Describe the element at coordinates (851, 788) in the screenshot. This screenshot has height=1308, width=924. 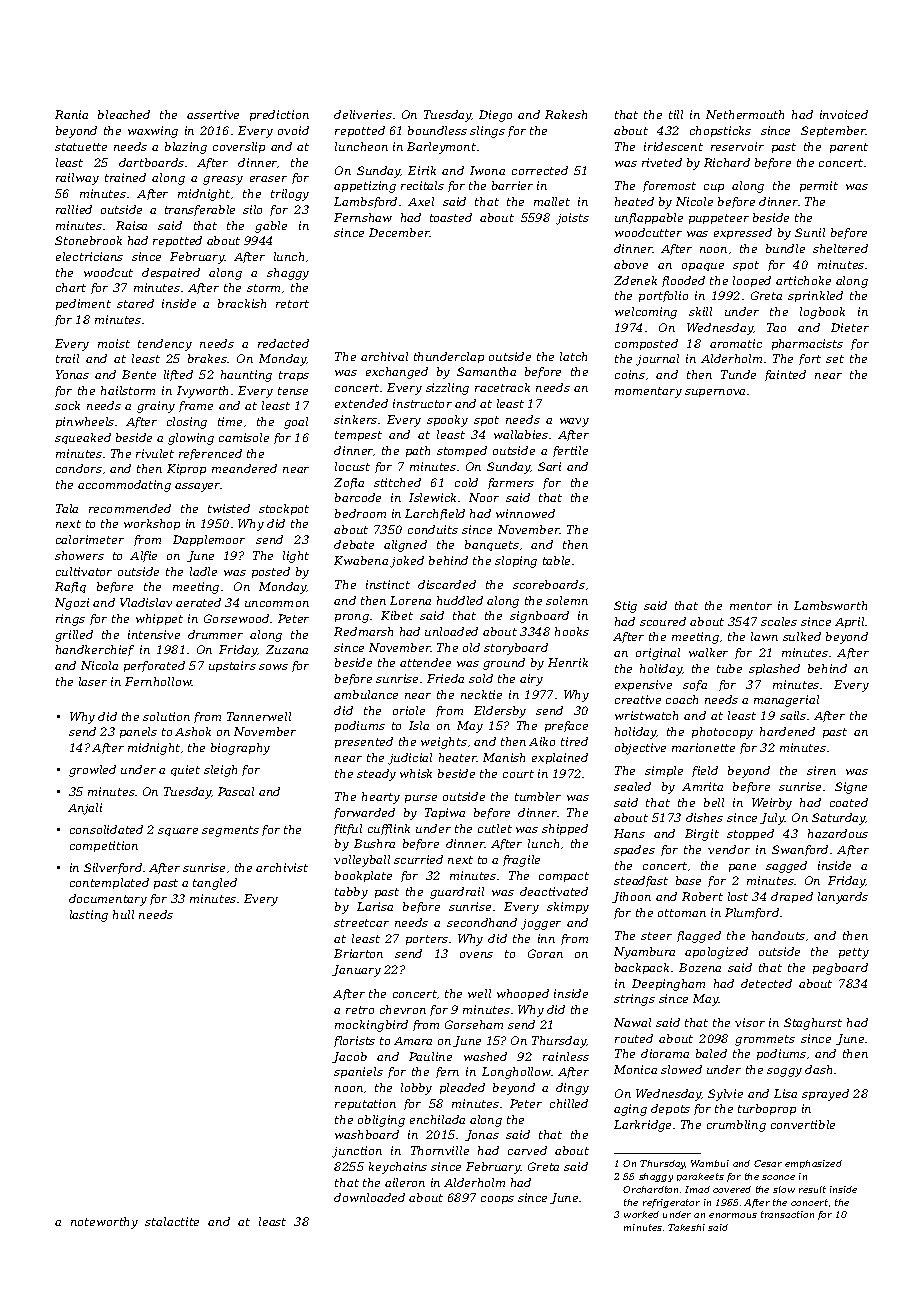
I see `Signe` at that location.
